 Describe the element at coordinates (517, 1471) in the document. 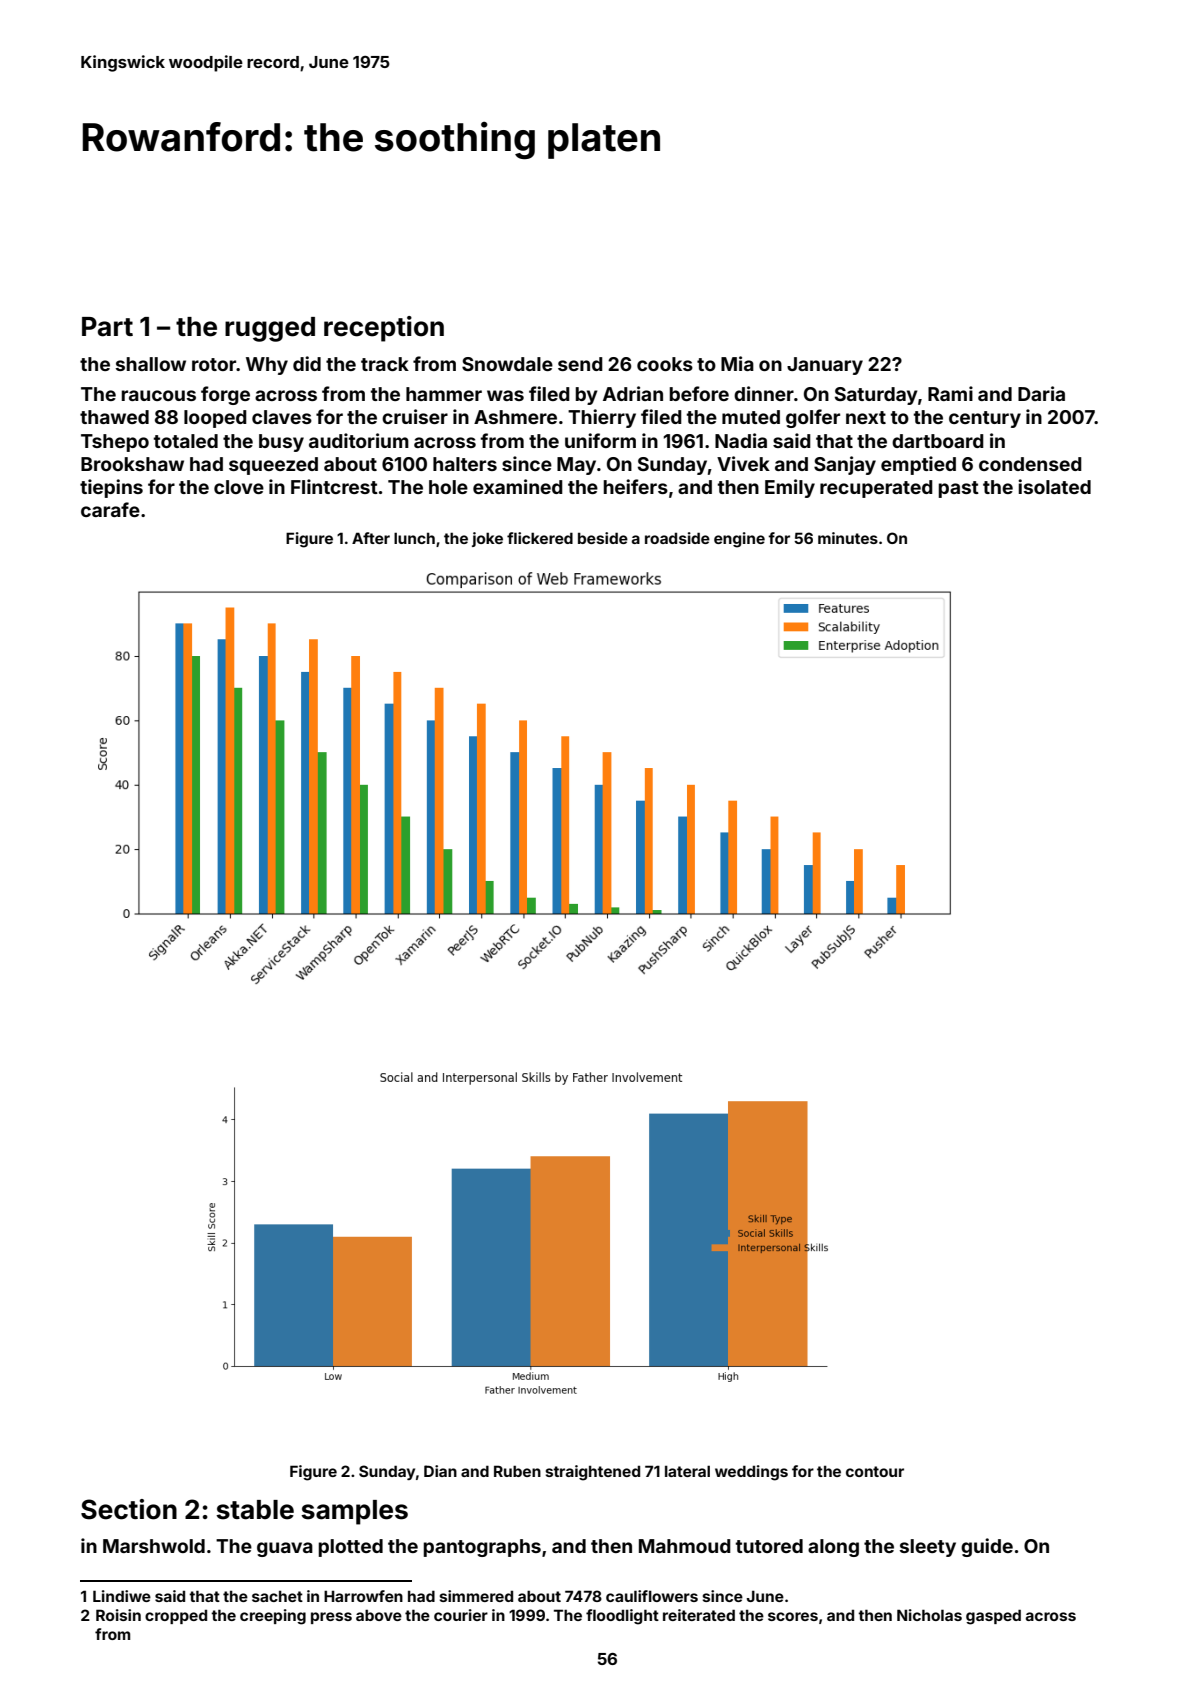

I see `Ruben` at that location.
